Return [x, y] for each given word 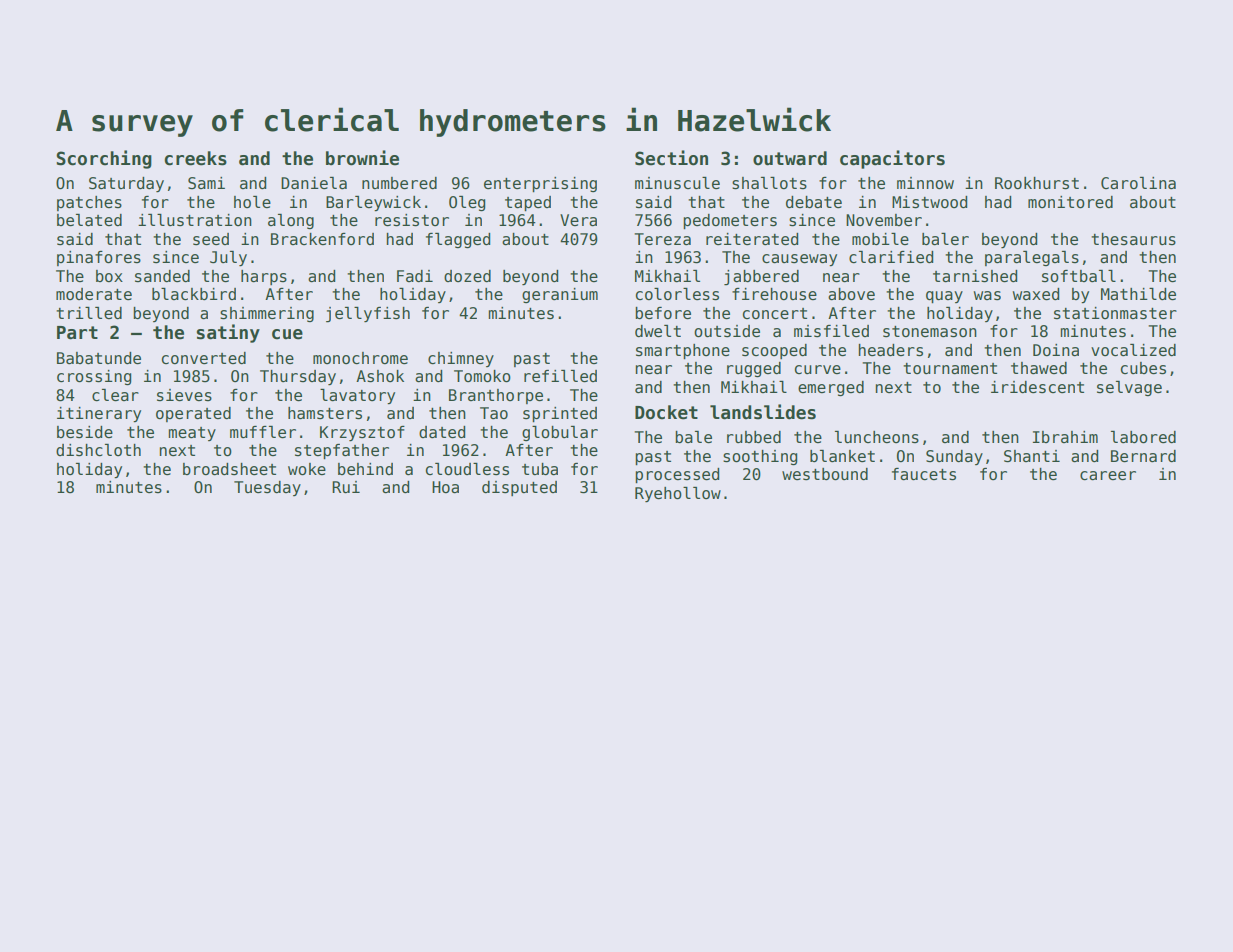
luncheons [877, 437]
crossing [94, 377]
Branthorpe [496, 396]
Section [671, 158]
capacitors [892, 159]
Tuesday [267, 488]
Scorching [104, 159]
